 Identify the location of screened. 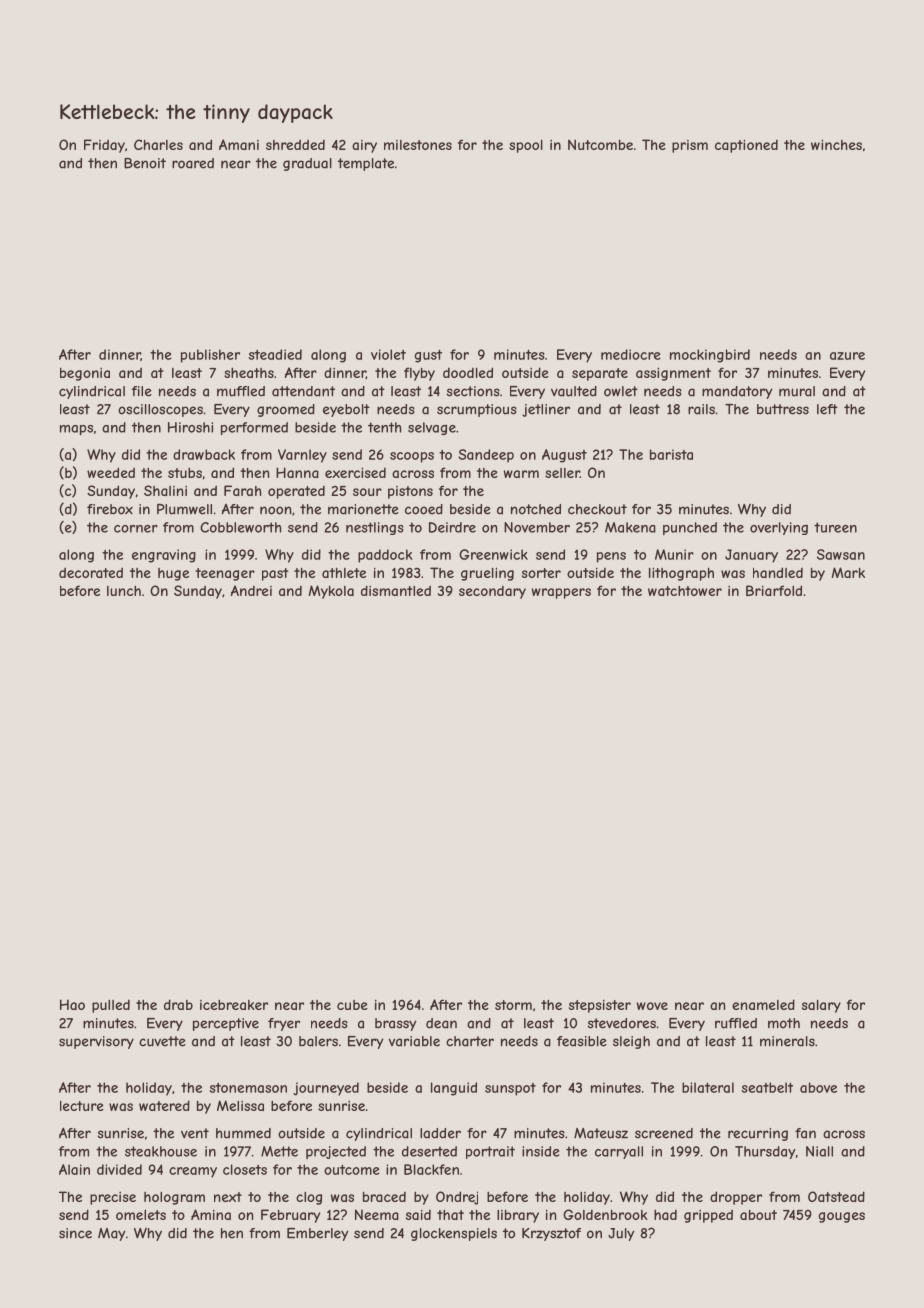
(664, 1133).
